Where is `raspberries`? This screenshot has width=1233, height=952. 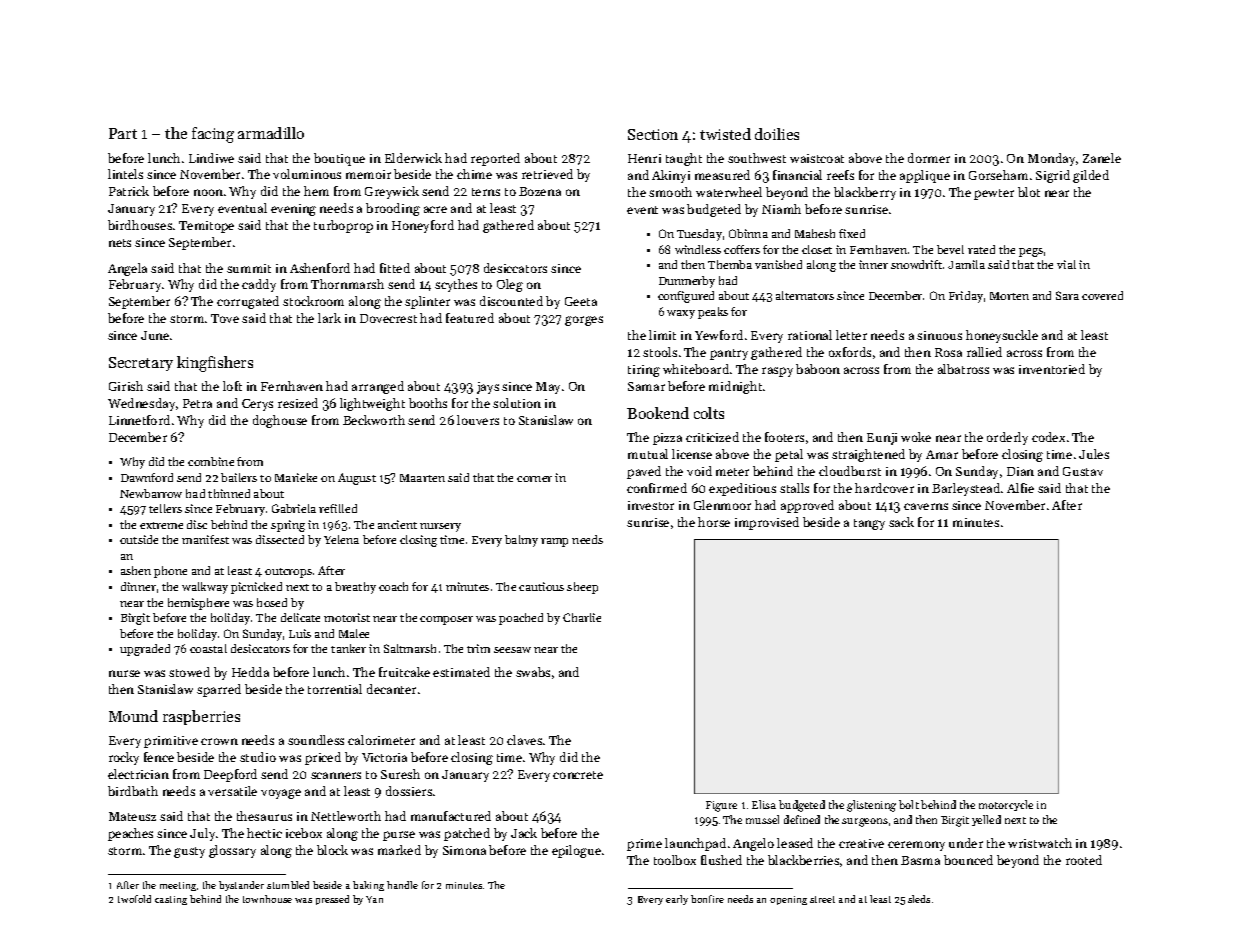
raspberries is located at coordinates (201, 717).
